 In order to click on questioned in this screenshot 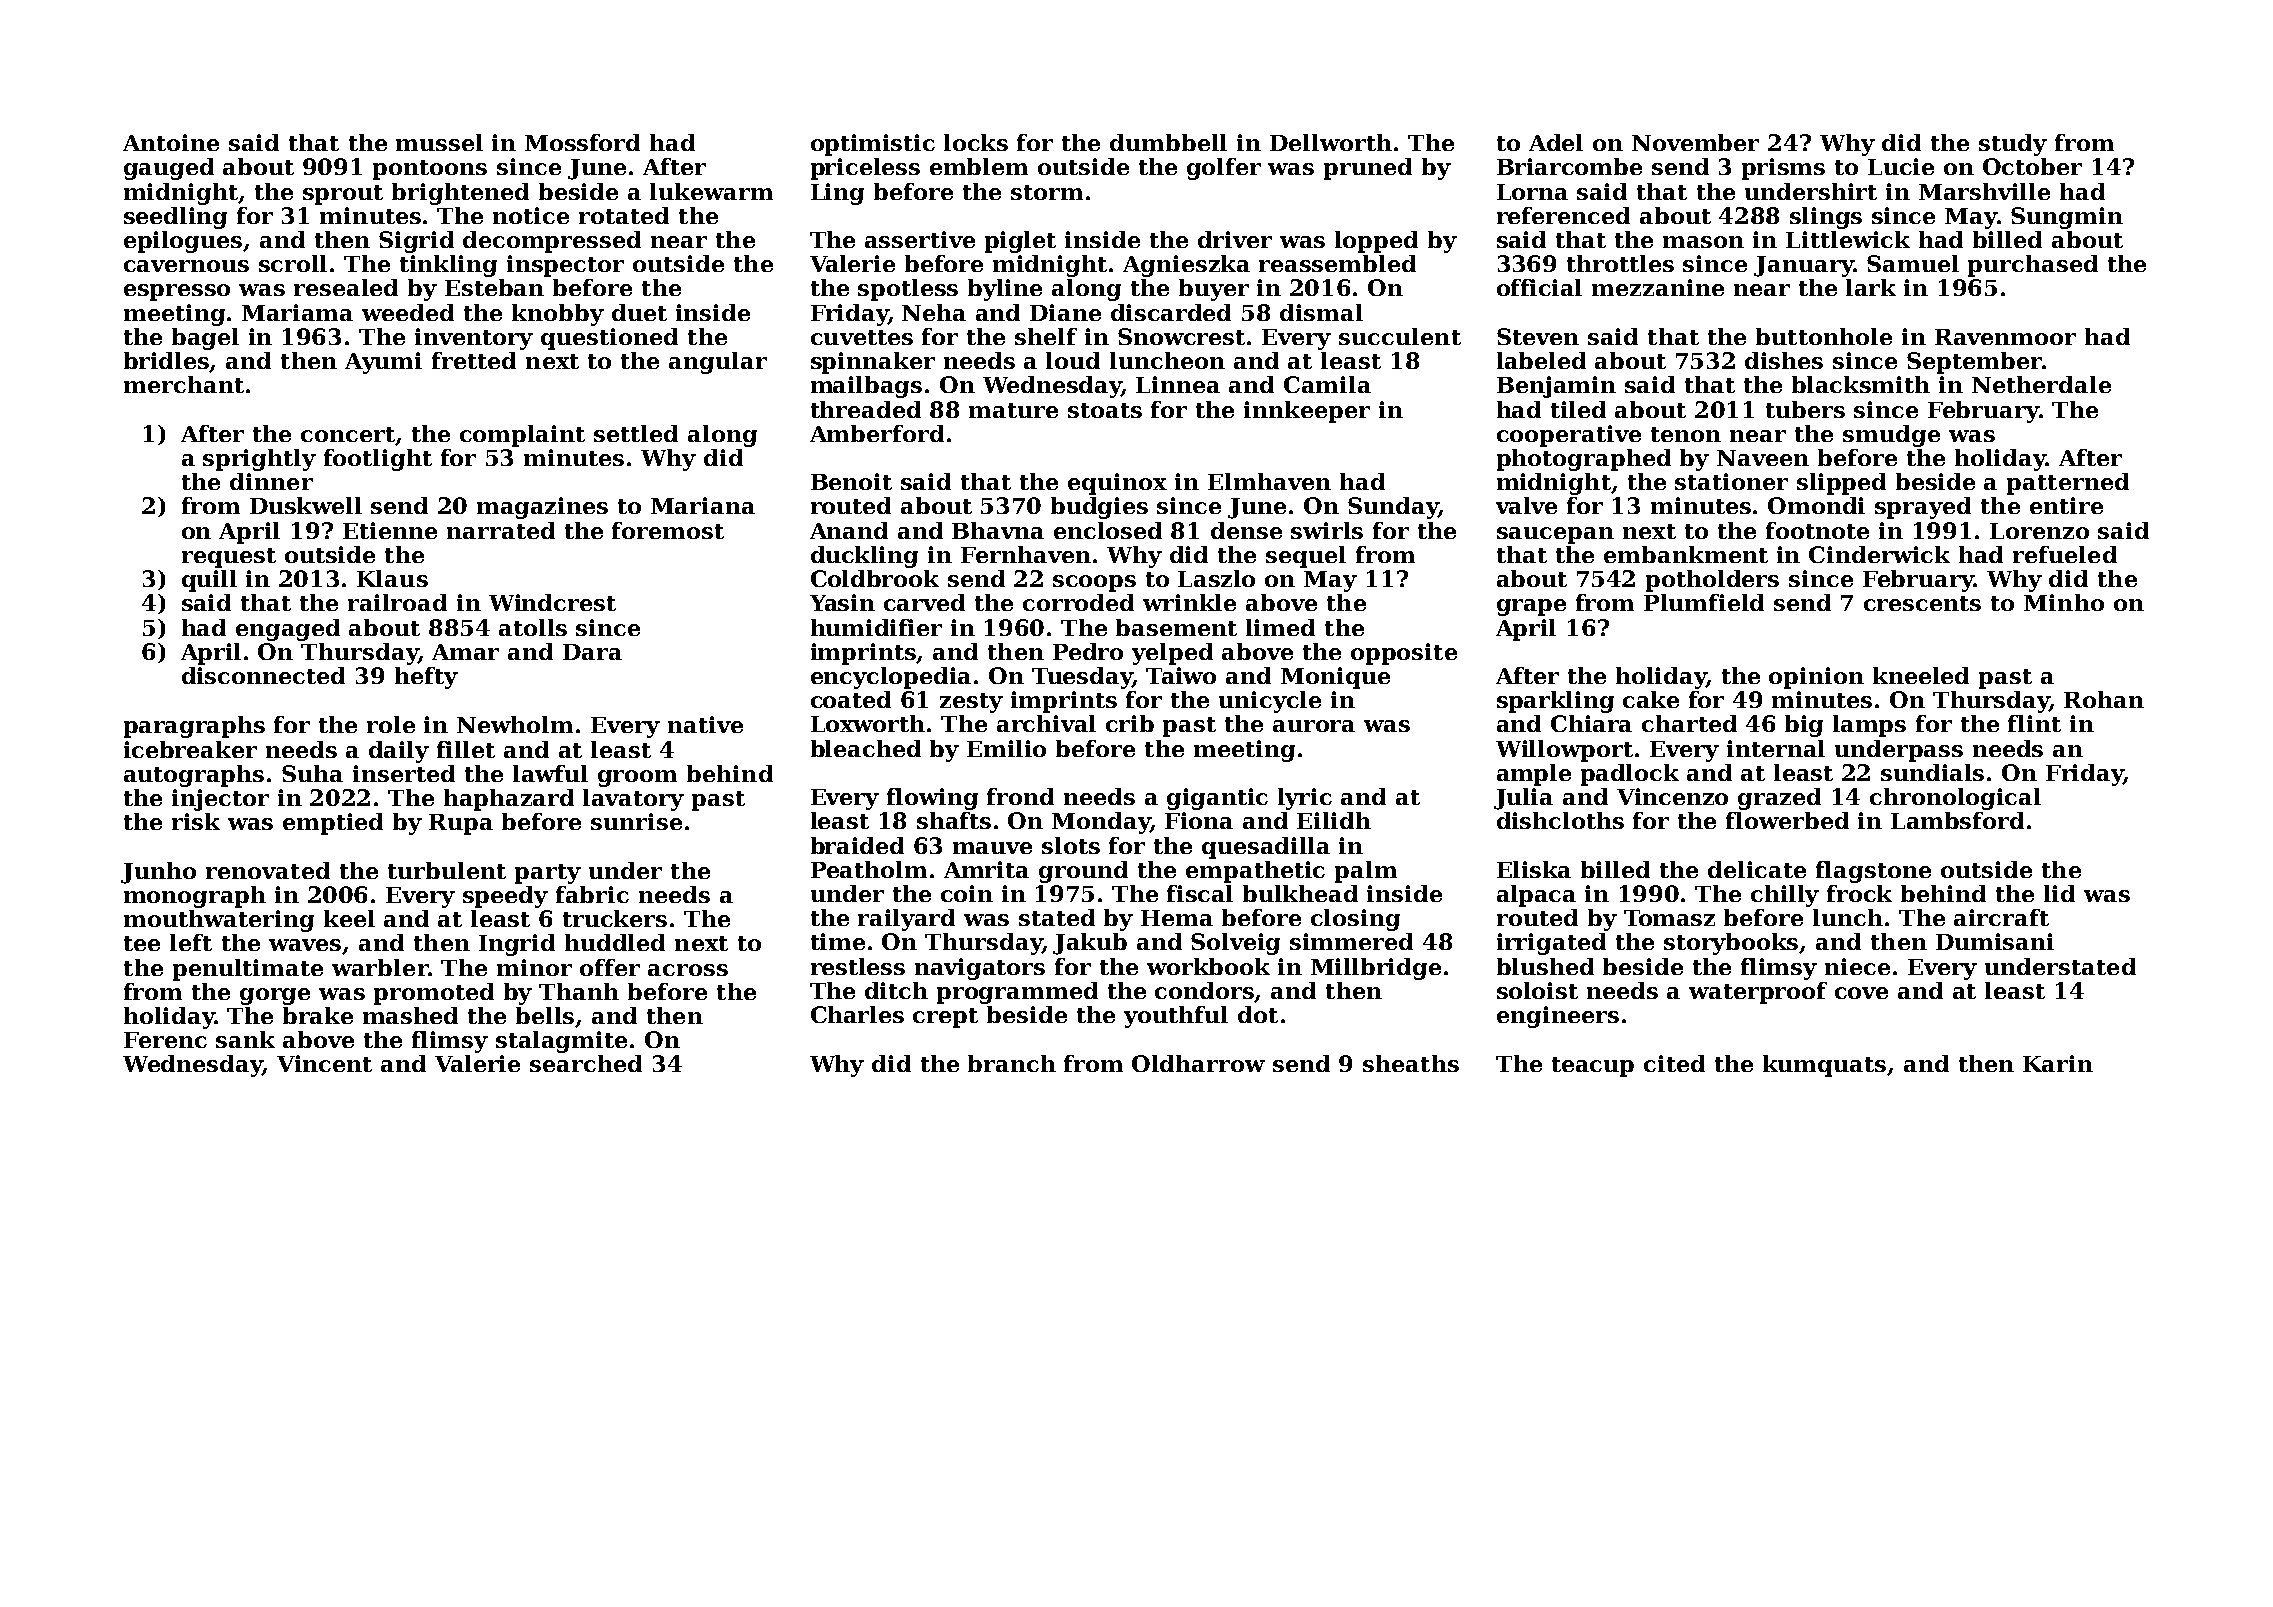, I will do `click(609, 339)`.
